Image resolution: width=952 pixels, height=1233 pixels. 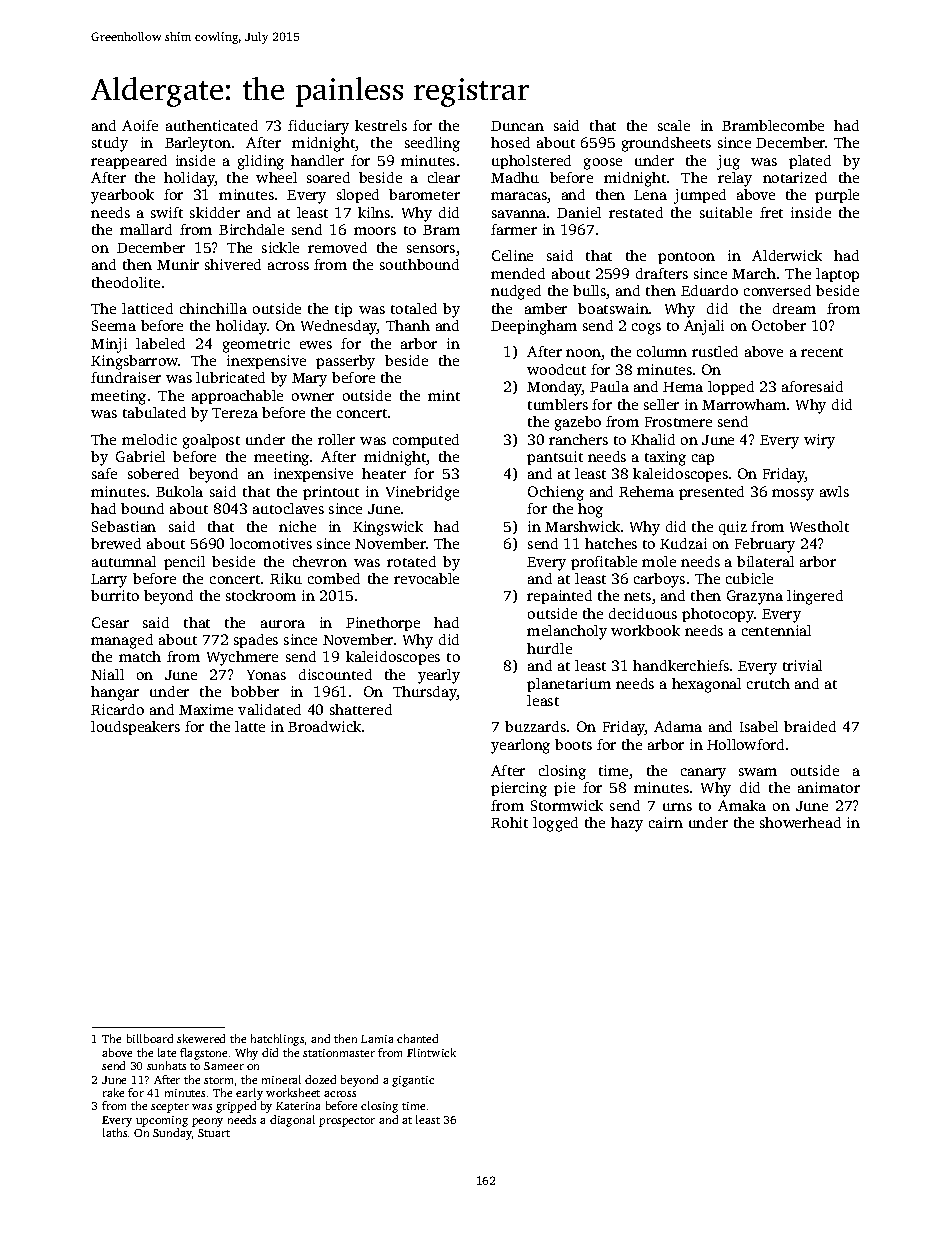 What do you see at coordinates (413, 1081) in the screenshot?
I see `gigantic` at bounding box center [413, 1081].
